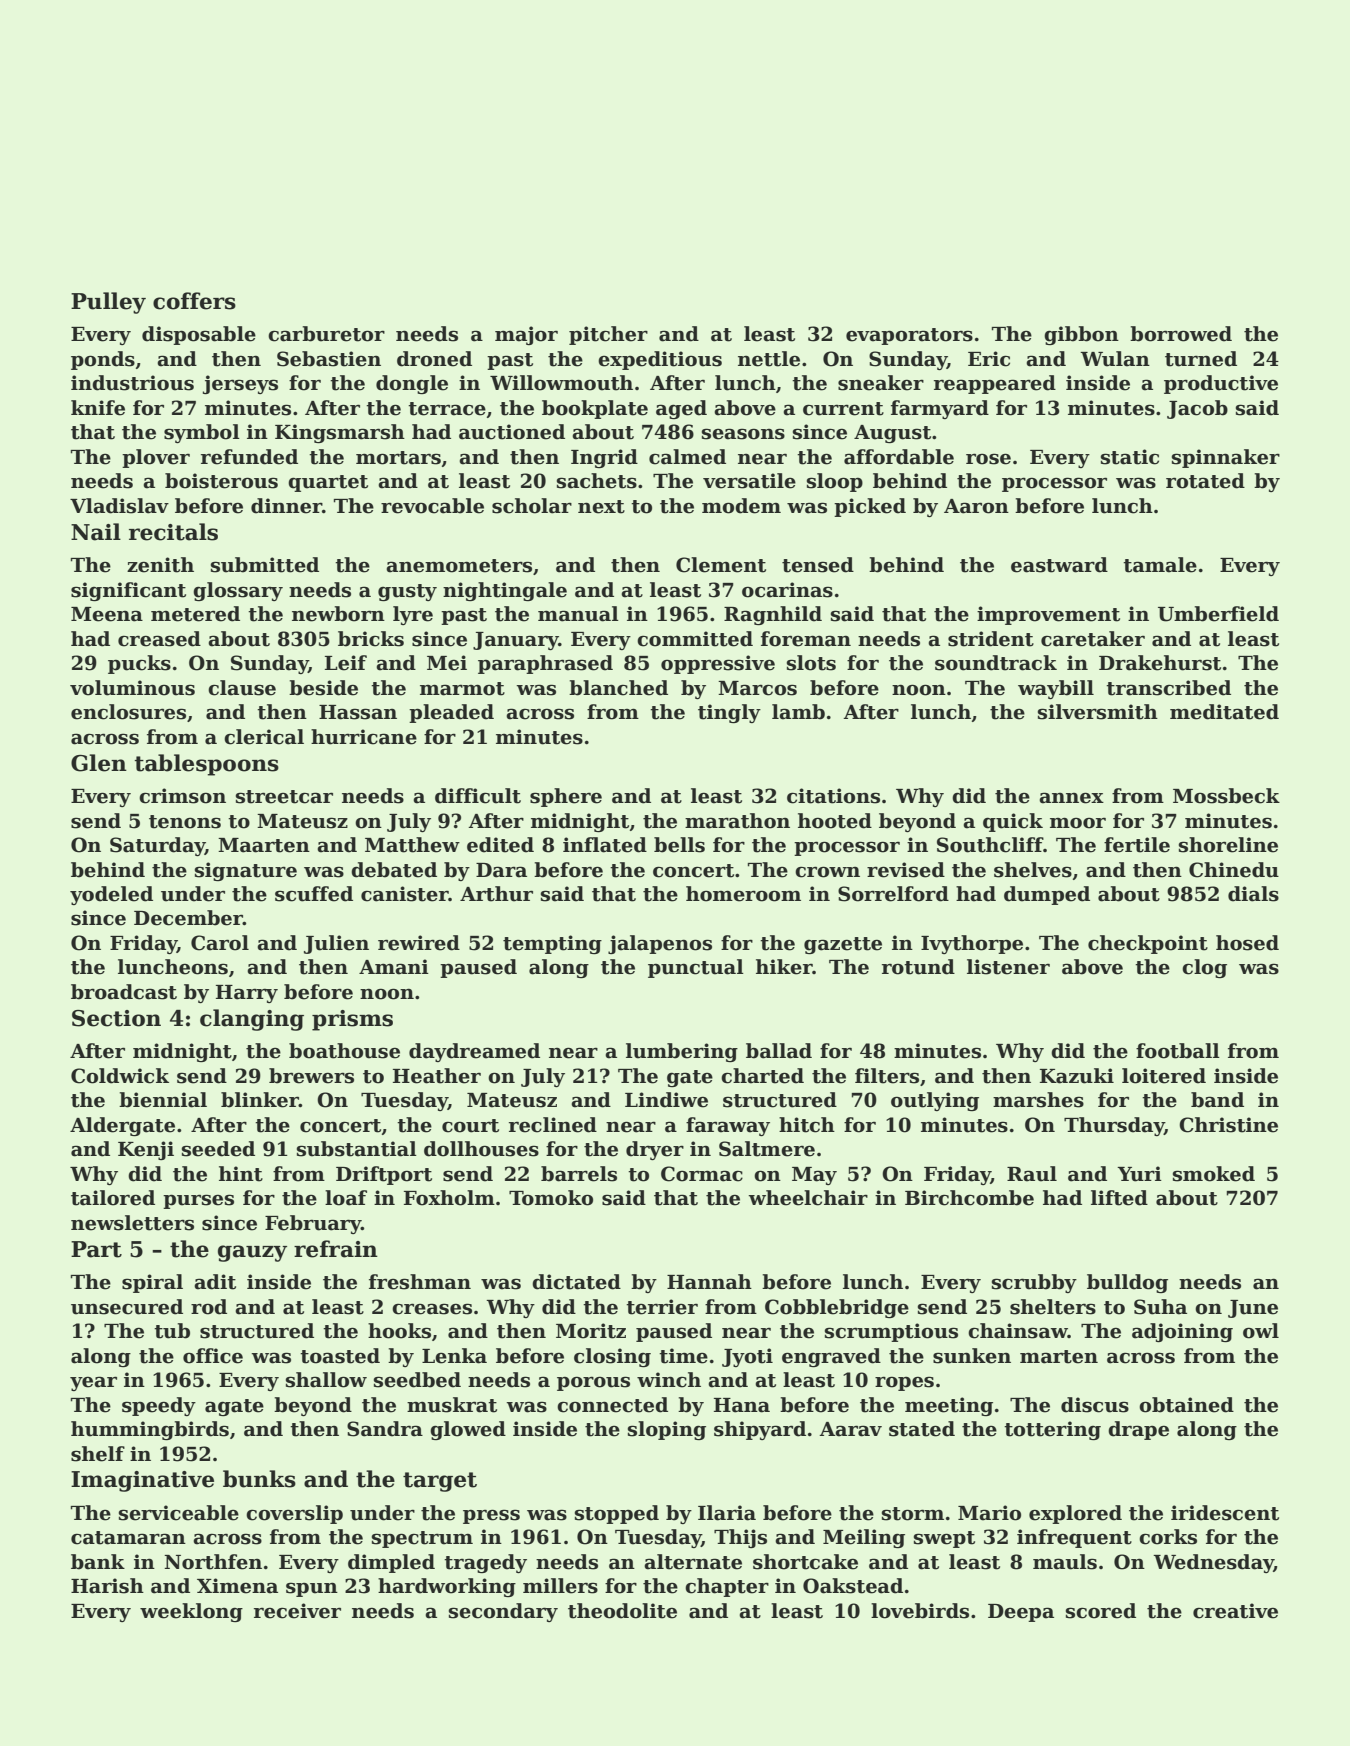  I want to click on scrubby, so click(1034, 1283).
